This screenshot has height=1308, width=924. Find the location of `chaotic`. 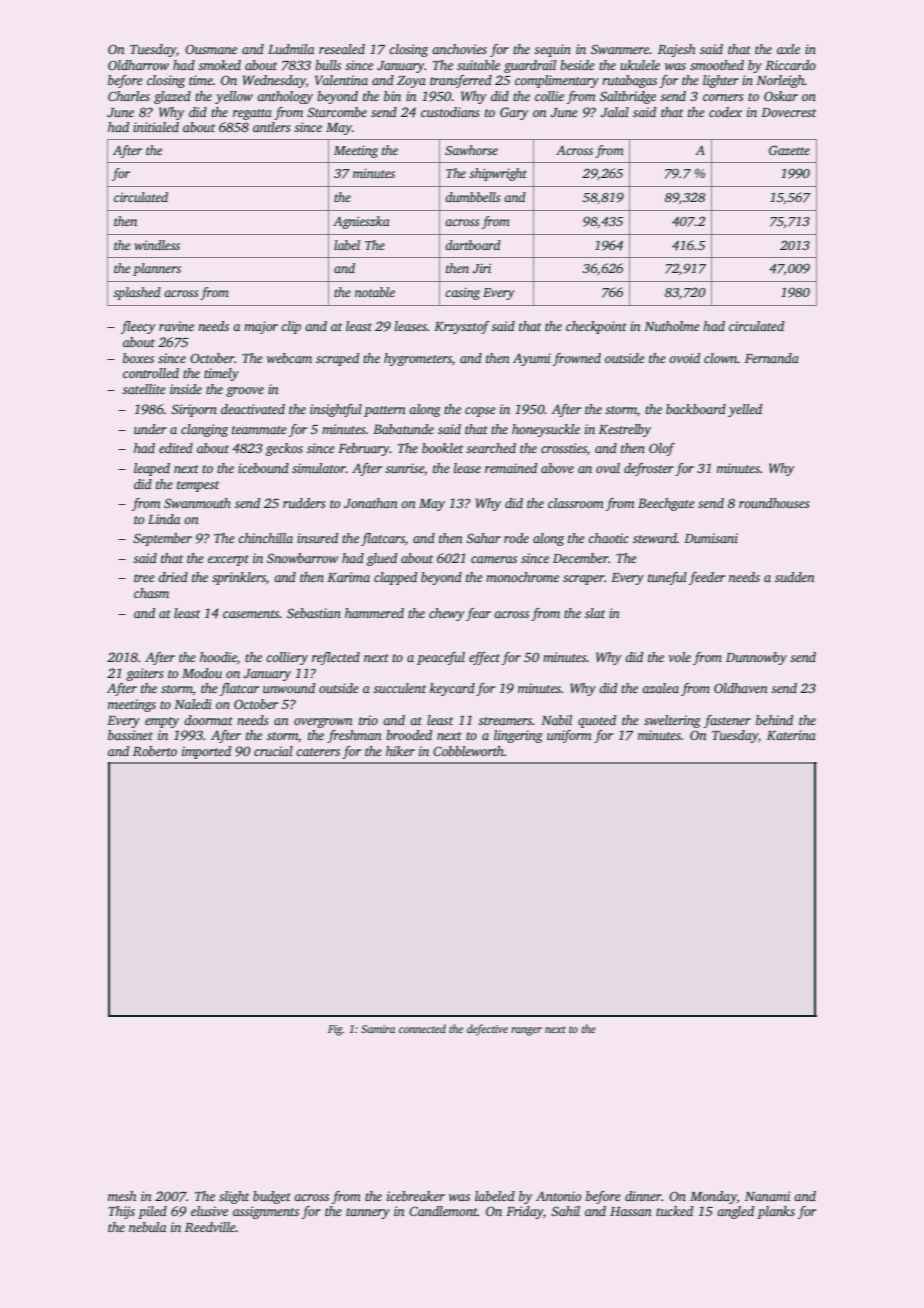

chaotic is located at coordinates (608, 538).
